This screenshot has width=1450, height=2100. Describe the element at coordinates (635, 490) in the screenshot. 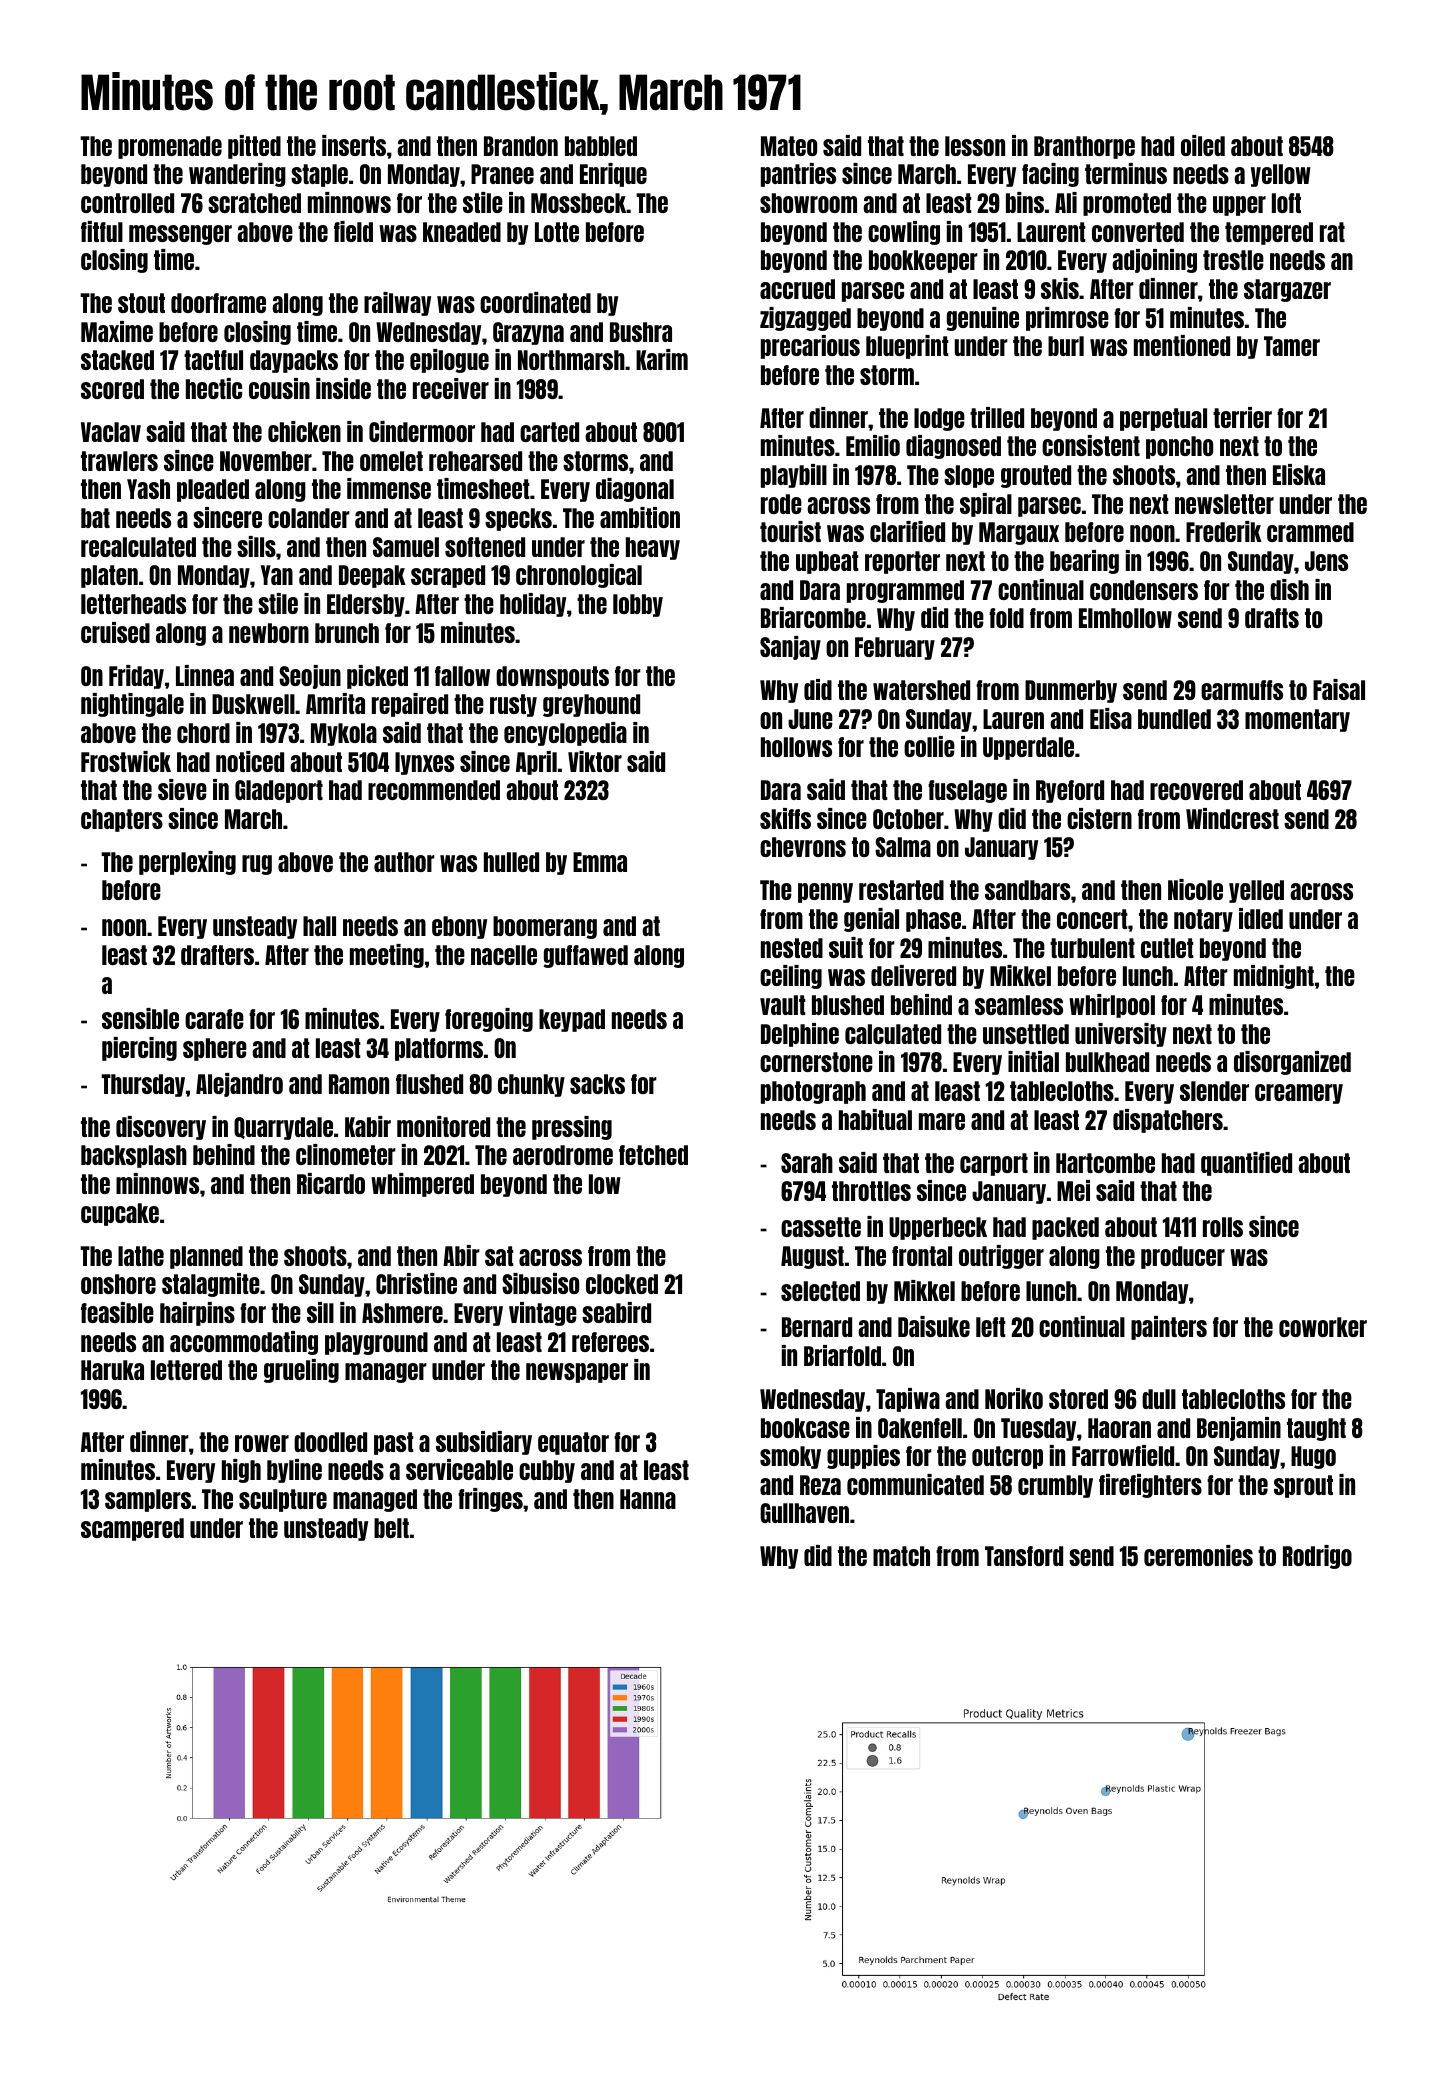

I see `diagonal` at that location.
